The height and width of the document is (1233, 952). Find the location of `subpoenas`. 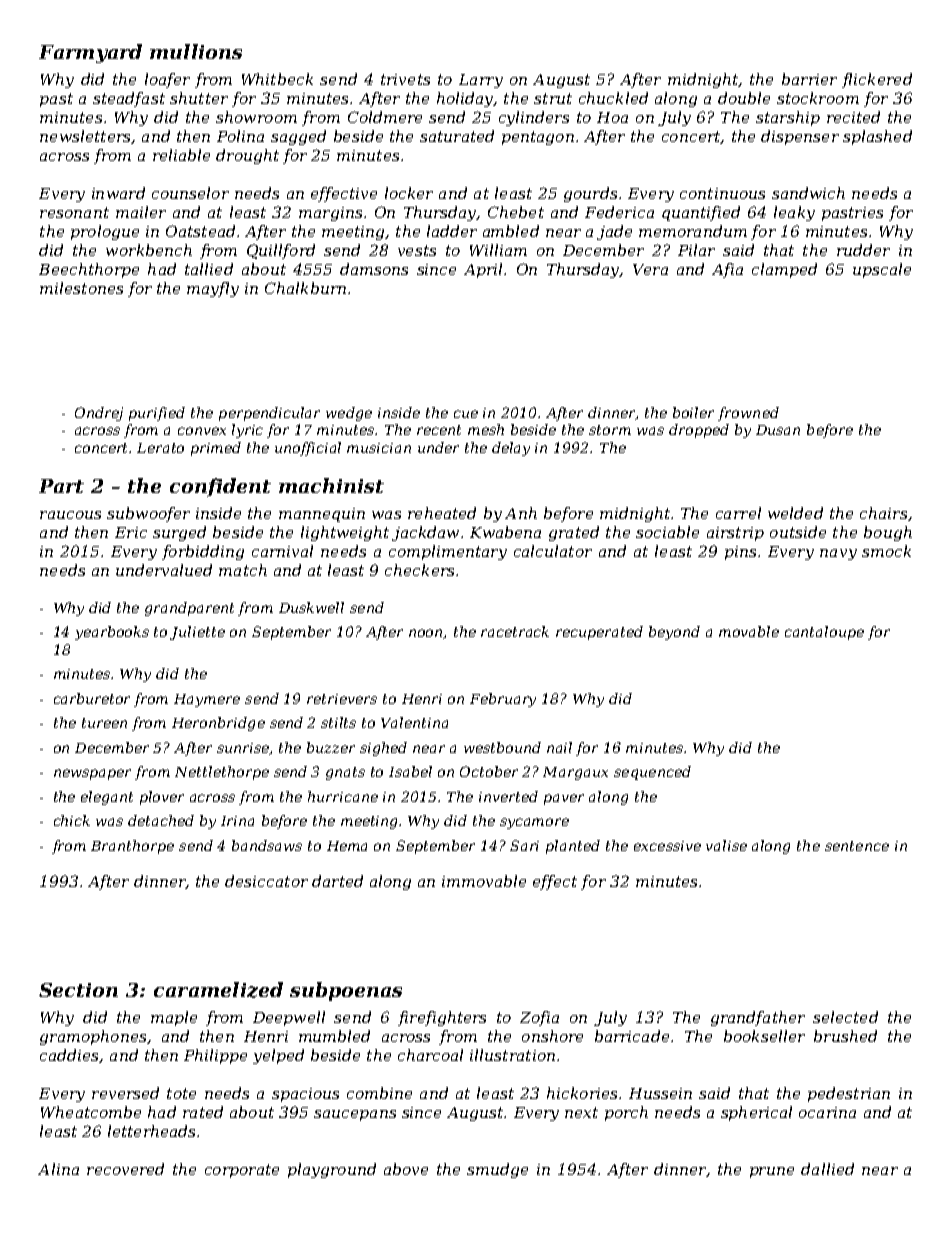

subpoenas is located at coordinates (346, 991).
